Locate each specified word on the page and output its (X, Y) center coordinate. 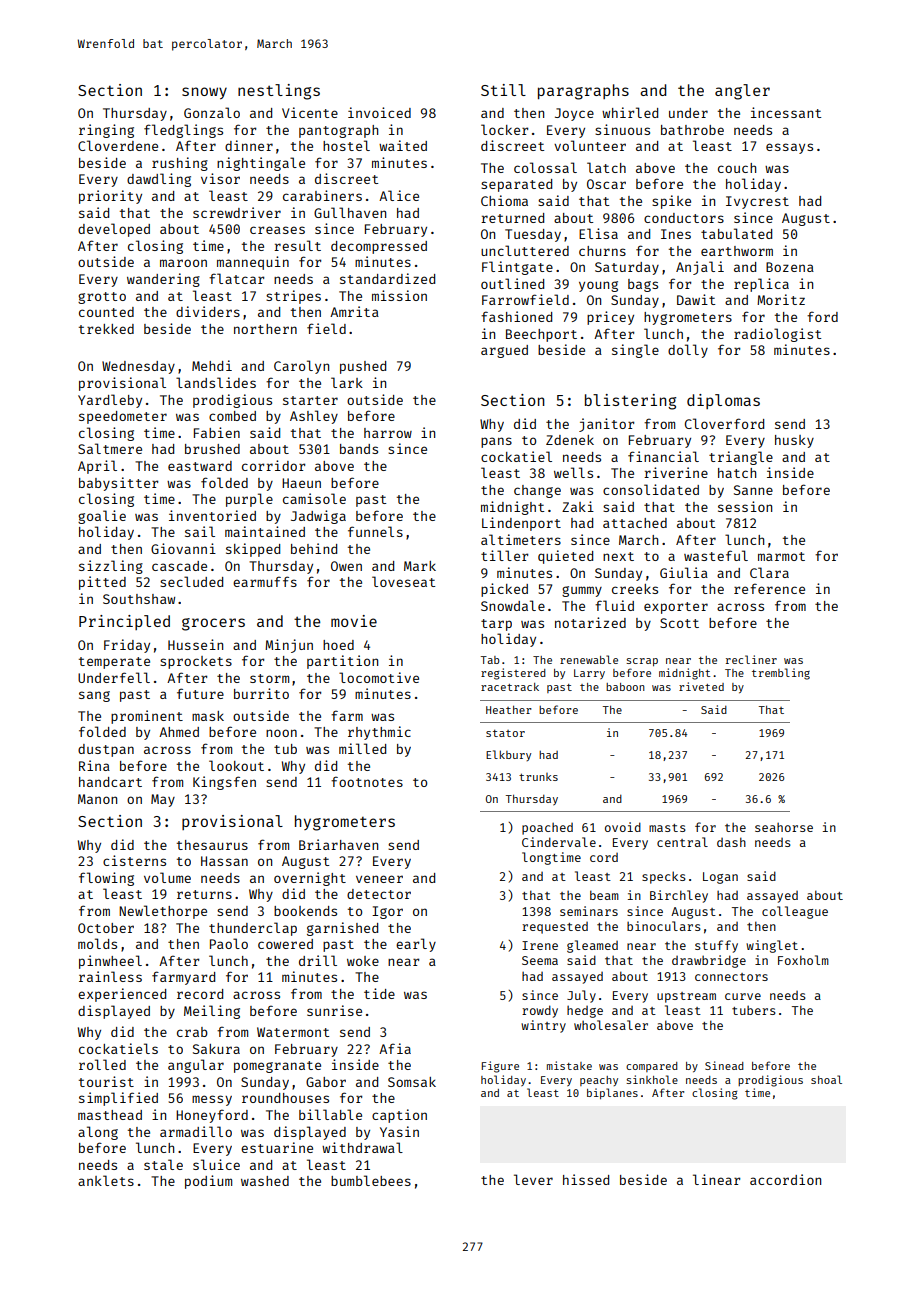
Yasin (399, 1131)
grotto (102, 298)
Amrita (354, 311)
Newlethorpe (163, 912)
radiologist (777, 335)
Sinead (724, 1065)
